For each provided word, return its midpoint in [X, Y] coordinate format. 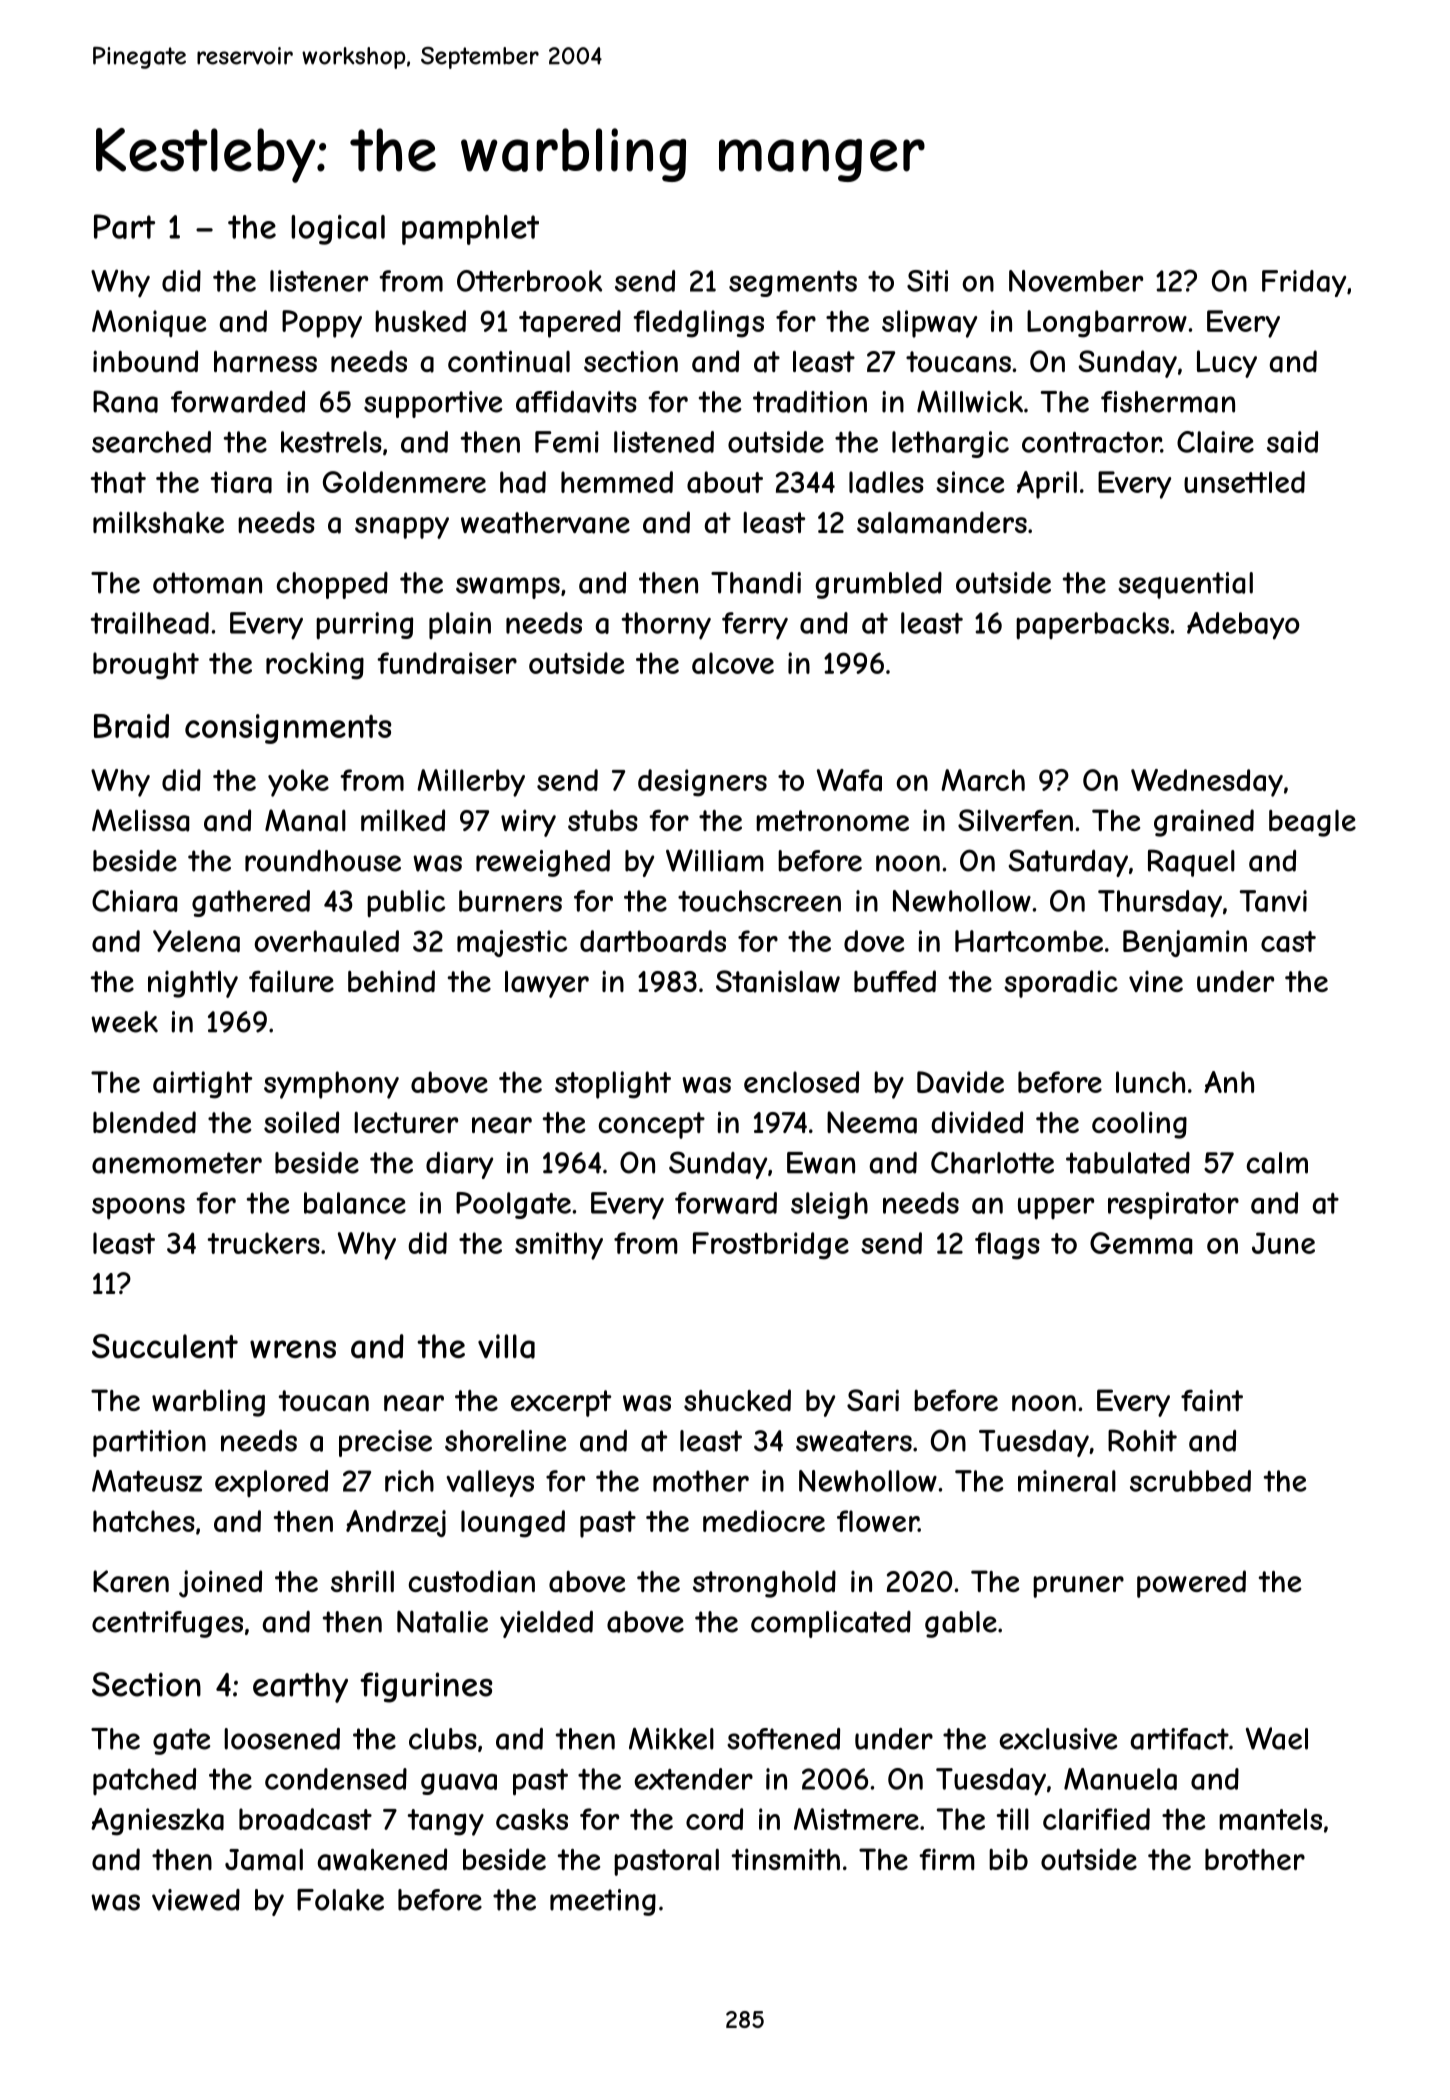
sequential [1185, 585]
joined [220, 1584]
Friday [1304, 283]
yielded [546, 1624]
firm [947, 1859]
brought [146, 666]
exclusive [1058, 1739]
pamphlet [470, 230]
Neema [872, 1122]
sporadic [1061, 984]
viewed [196, 1900]
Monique [149, 323]
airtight [202, 1085]
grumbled [879, 585]
